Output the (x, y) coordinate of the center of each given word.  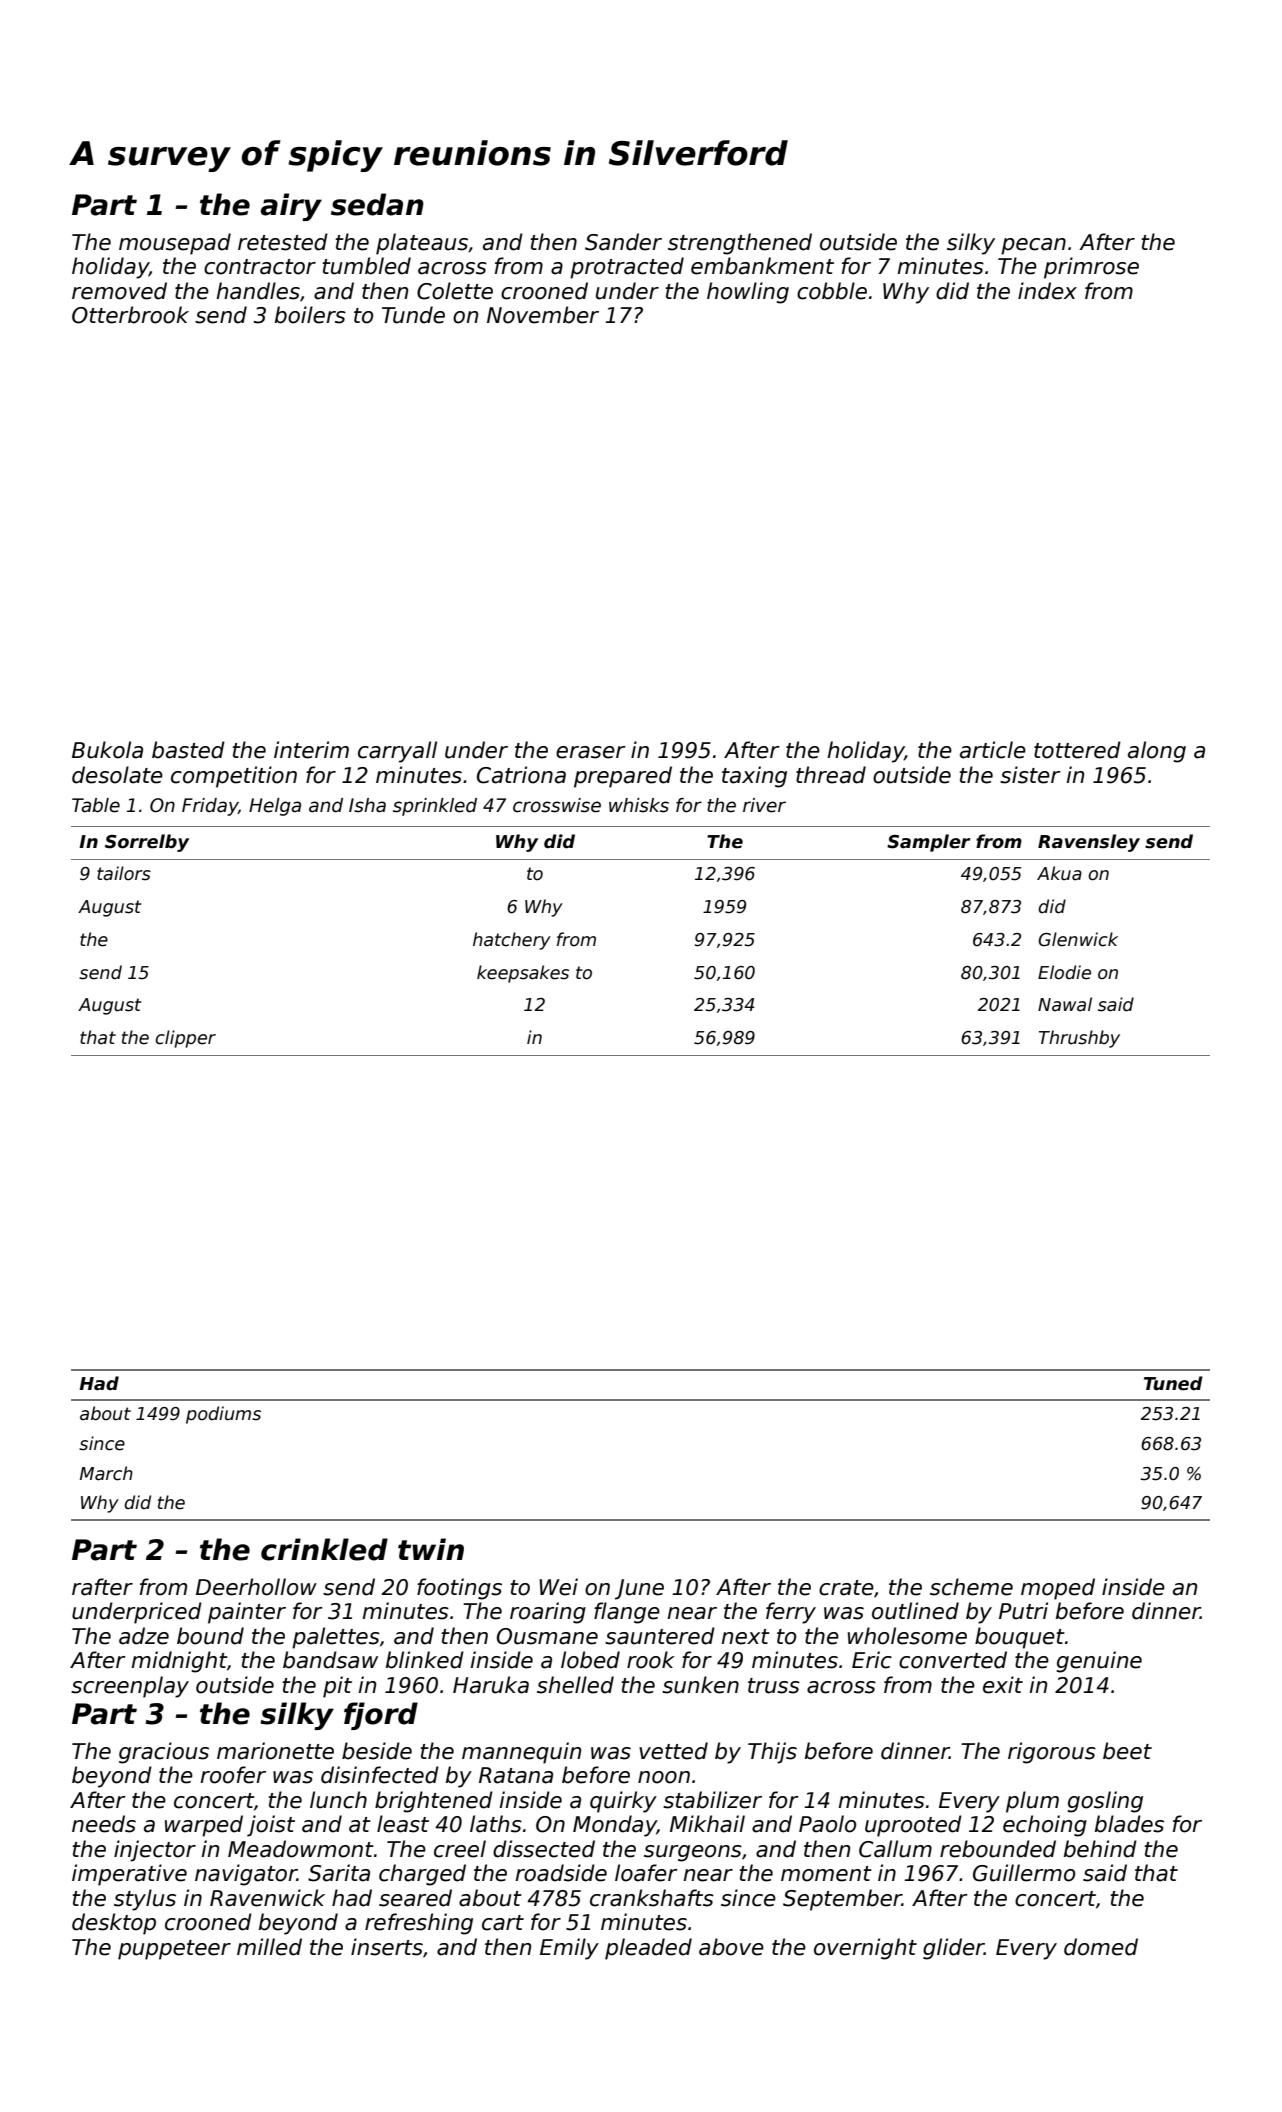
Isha (367, 805)
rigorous (1052, 1753)
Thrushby (1079, 1039)
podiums (223, 1415)
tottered (1077, 750)
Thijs (772, 1753)
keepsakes (523, 974)
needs (104, 1824)
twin (431, 1549)
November (543, 315)
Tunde (413, 315)
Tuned (1173, 1383)
